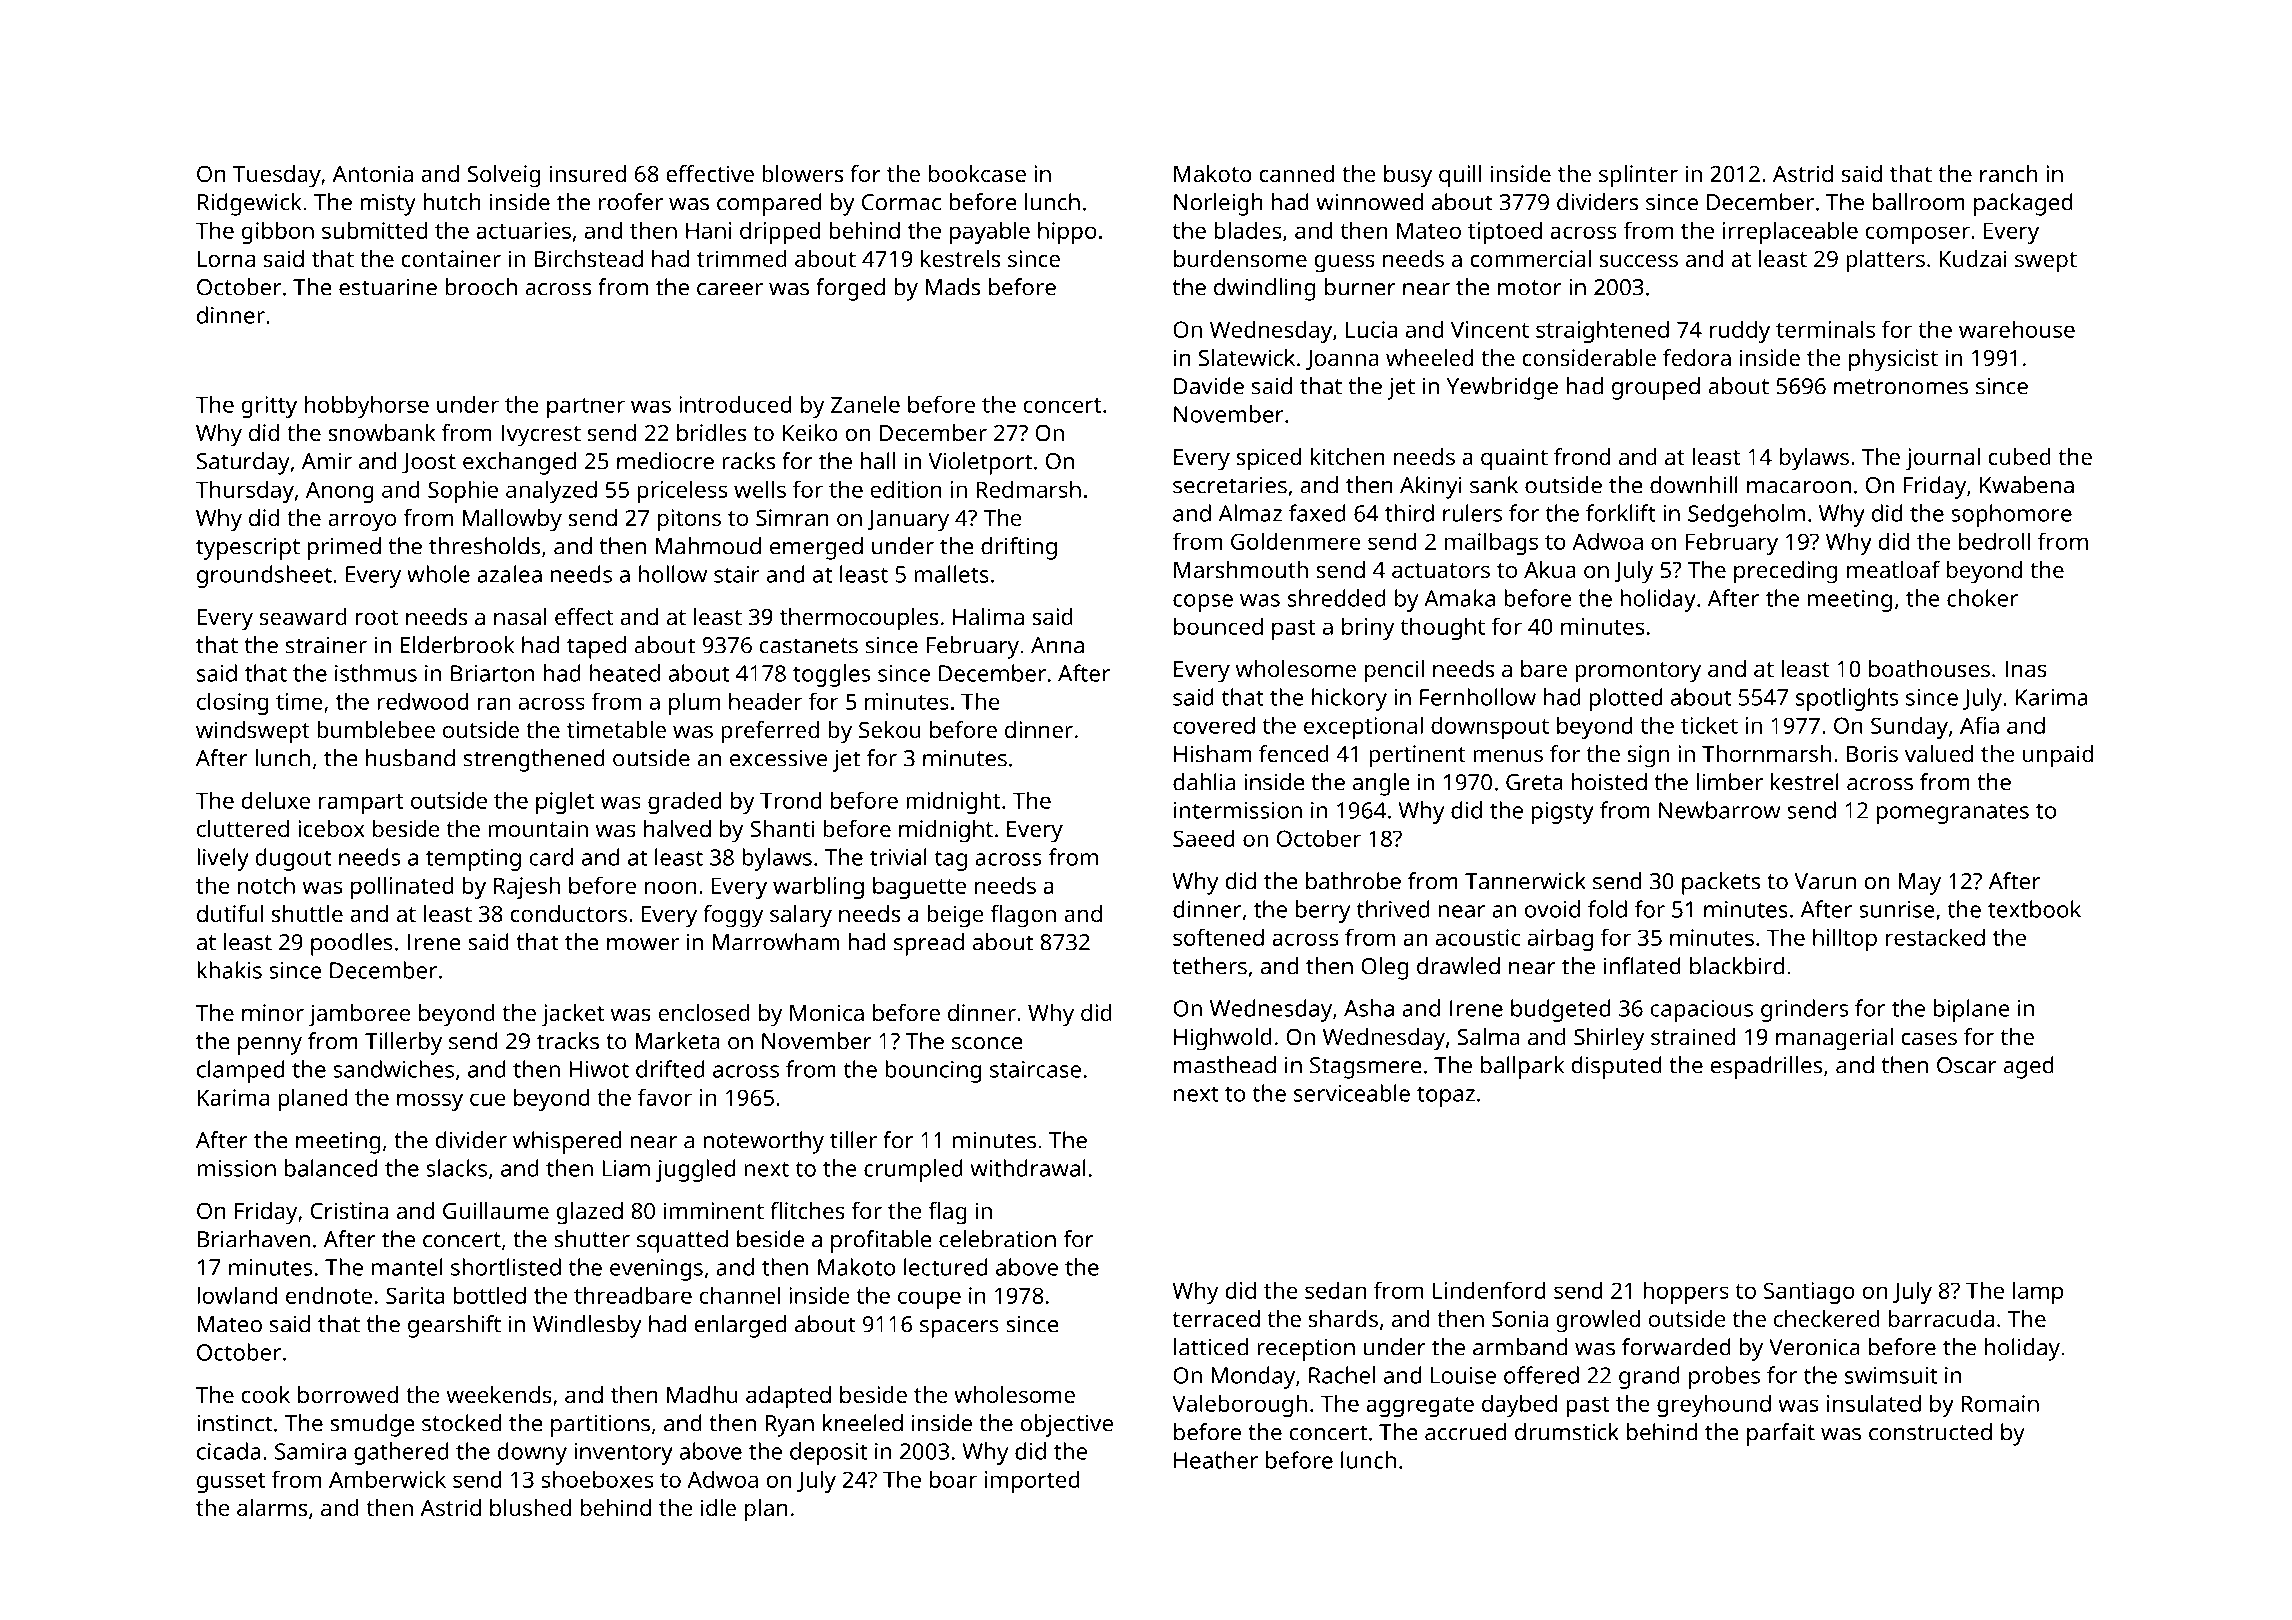 The height and width of the page is (1620, 2292). What do you see at coordinates (997, 1239) in the page?
I see `celebration` at bounding box center [997, 1239].
